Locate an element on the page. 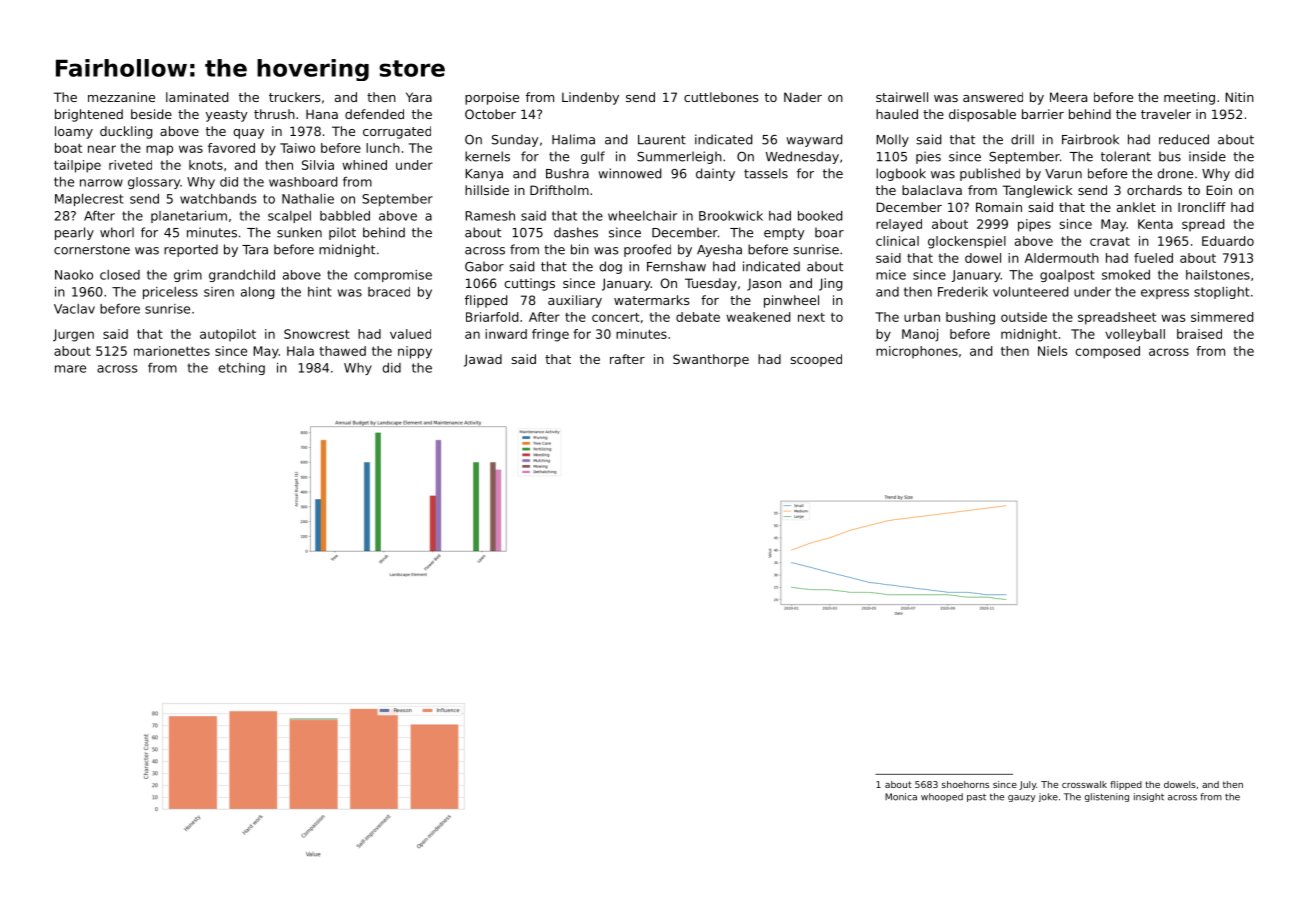 Image resolution: width=1308 pixels, height=924 pixels. composed is located at coordinates (1107, 352).
